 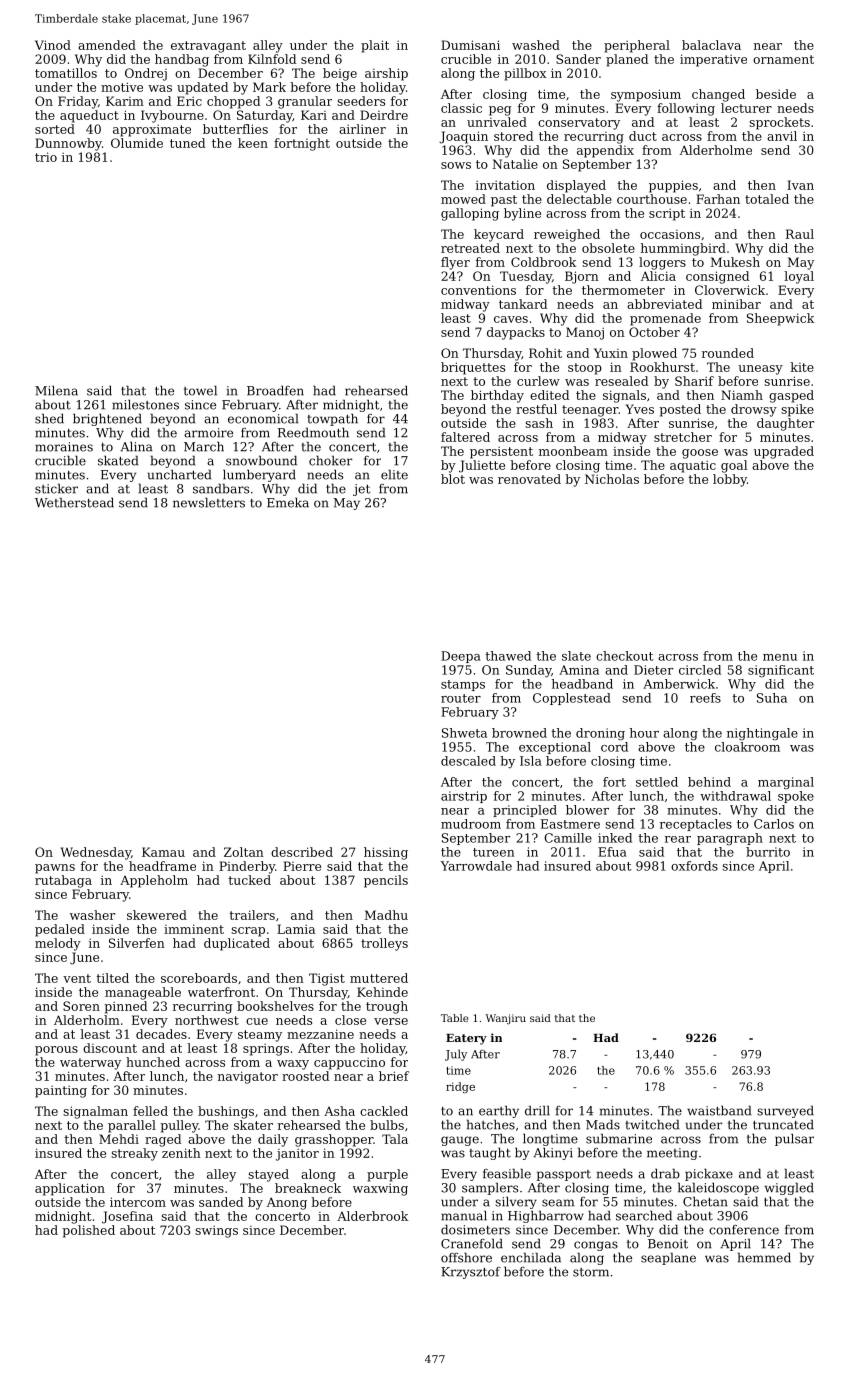 What do you see at coordinates (528, 671) in the image?
I see `Sunday` at bounding box center [528, 671].
